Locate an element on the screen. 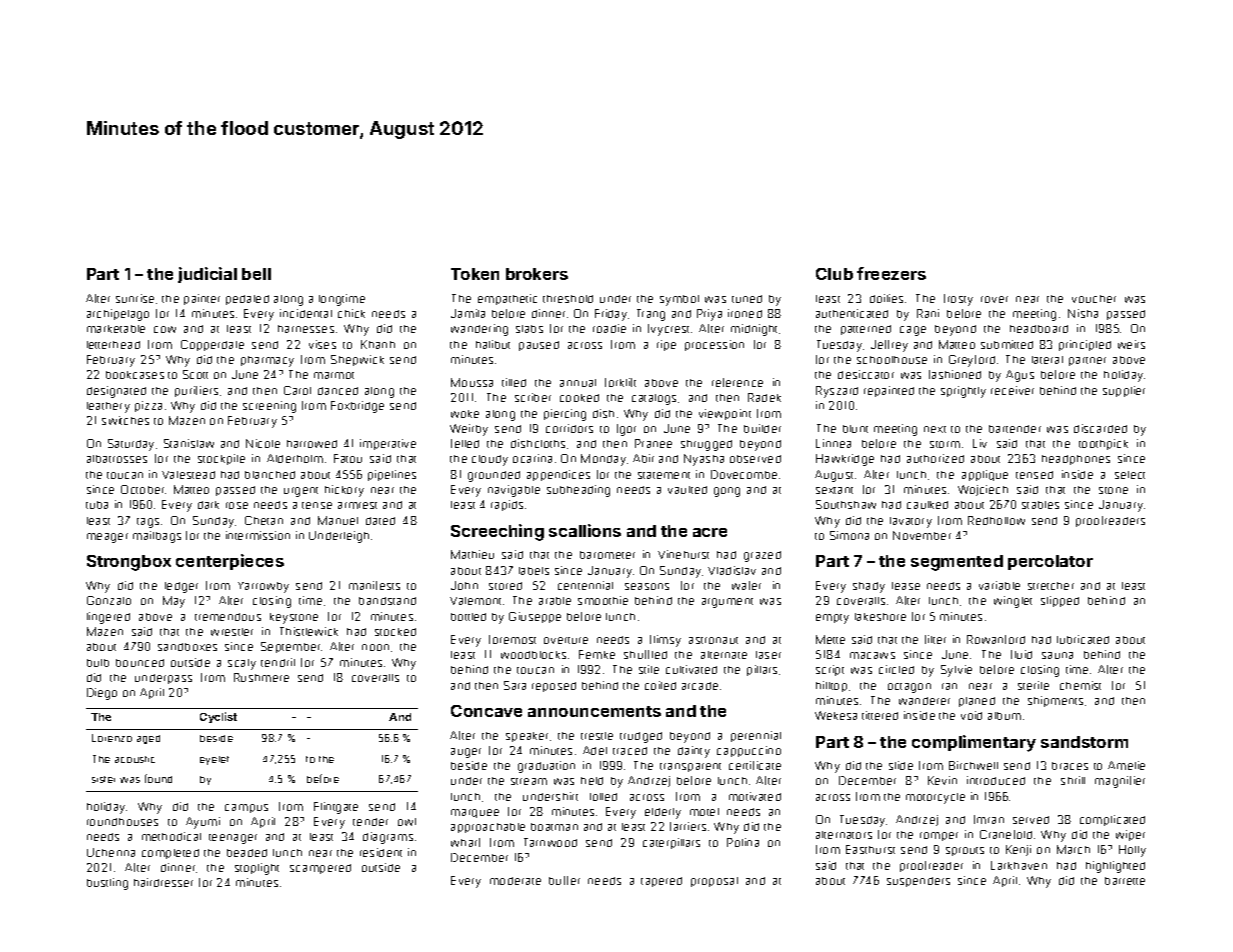 This screenshot has width=1233, height=952. Vladislav is located at coordinates (732, 570).
